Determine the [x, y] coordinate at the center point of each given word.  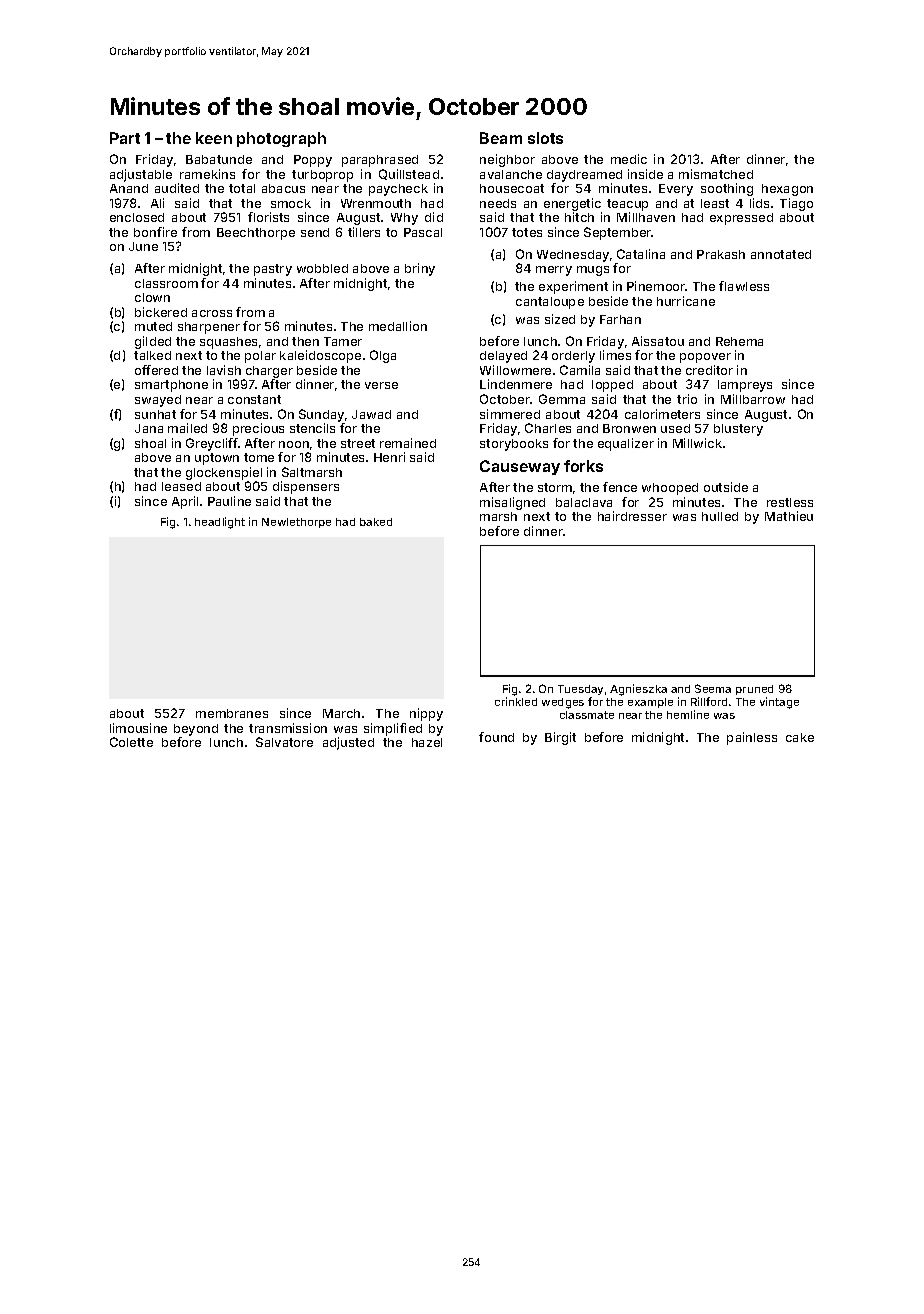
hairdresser [632, 516]
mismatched [716, 174]
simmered [510, 414]
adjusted [348, 743]
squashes [228, 343]
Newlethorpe [296, 523]
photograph [281, 139]
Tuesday [580, 690]
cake [800, 737]
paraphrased [380, 161]
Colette [131, 742]
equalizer [626, 444]
